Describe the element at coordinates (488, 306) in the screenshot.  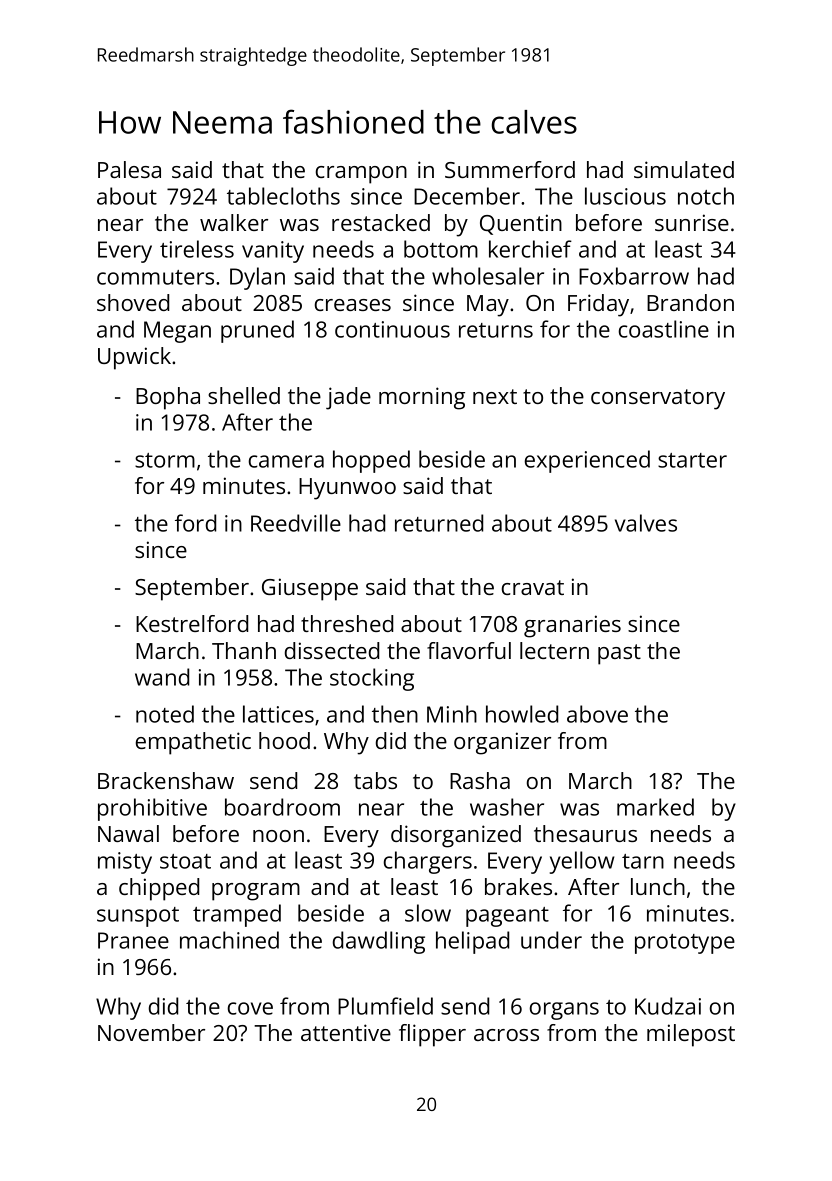
I see `May` at that location.
